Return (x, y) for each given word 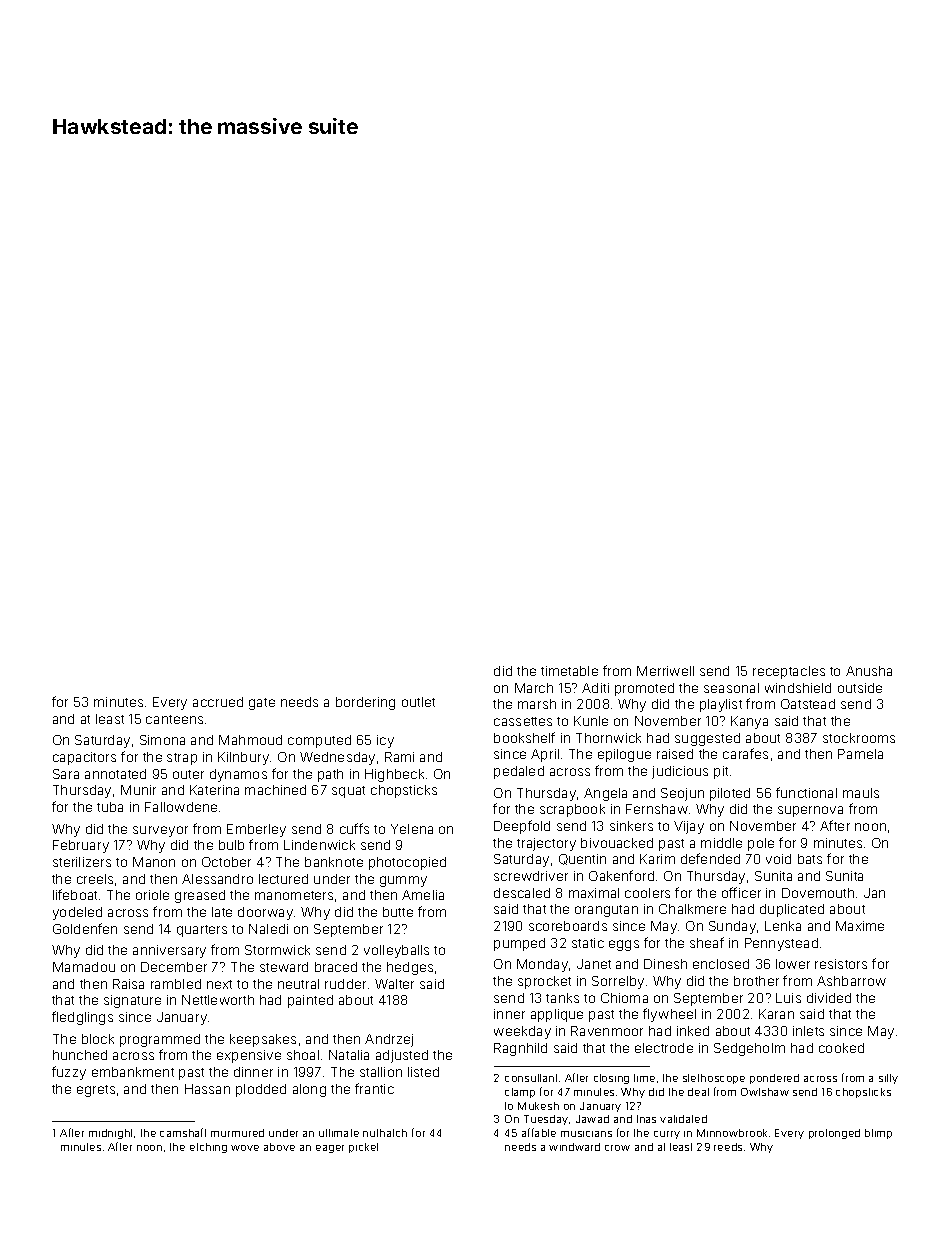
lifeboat (75, 894)
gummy (403, 881)
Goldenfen (85, 928)
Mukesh (538, 1106)
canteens (174, 719)
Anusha (869, 671)
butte (398, 912)
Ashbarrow (851, 981)
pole (761, 844)
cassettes (523, 721)
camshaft (183, 1132)
